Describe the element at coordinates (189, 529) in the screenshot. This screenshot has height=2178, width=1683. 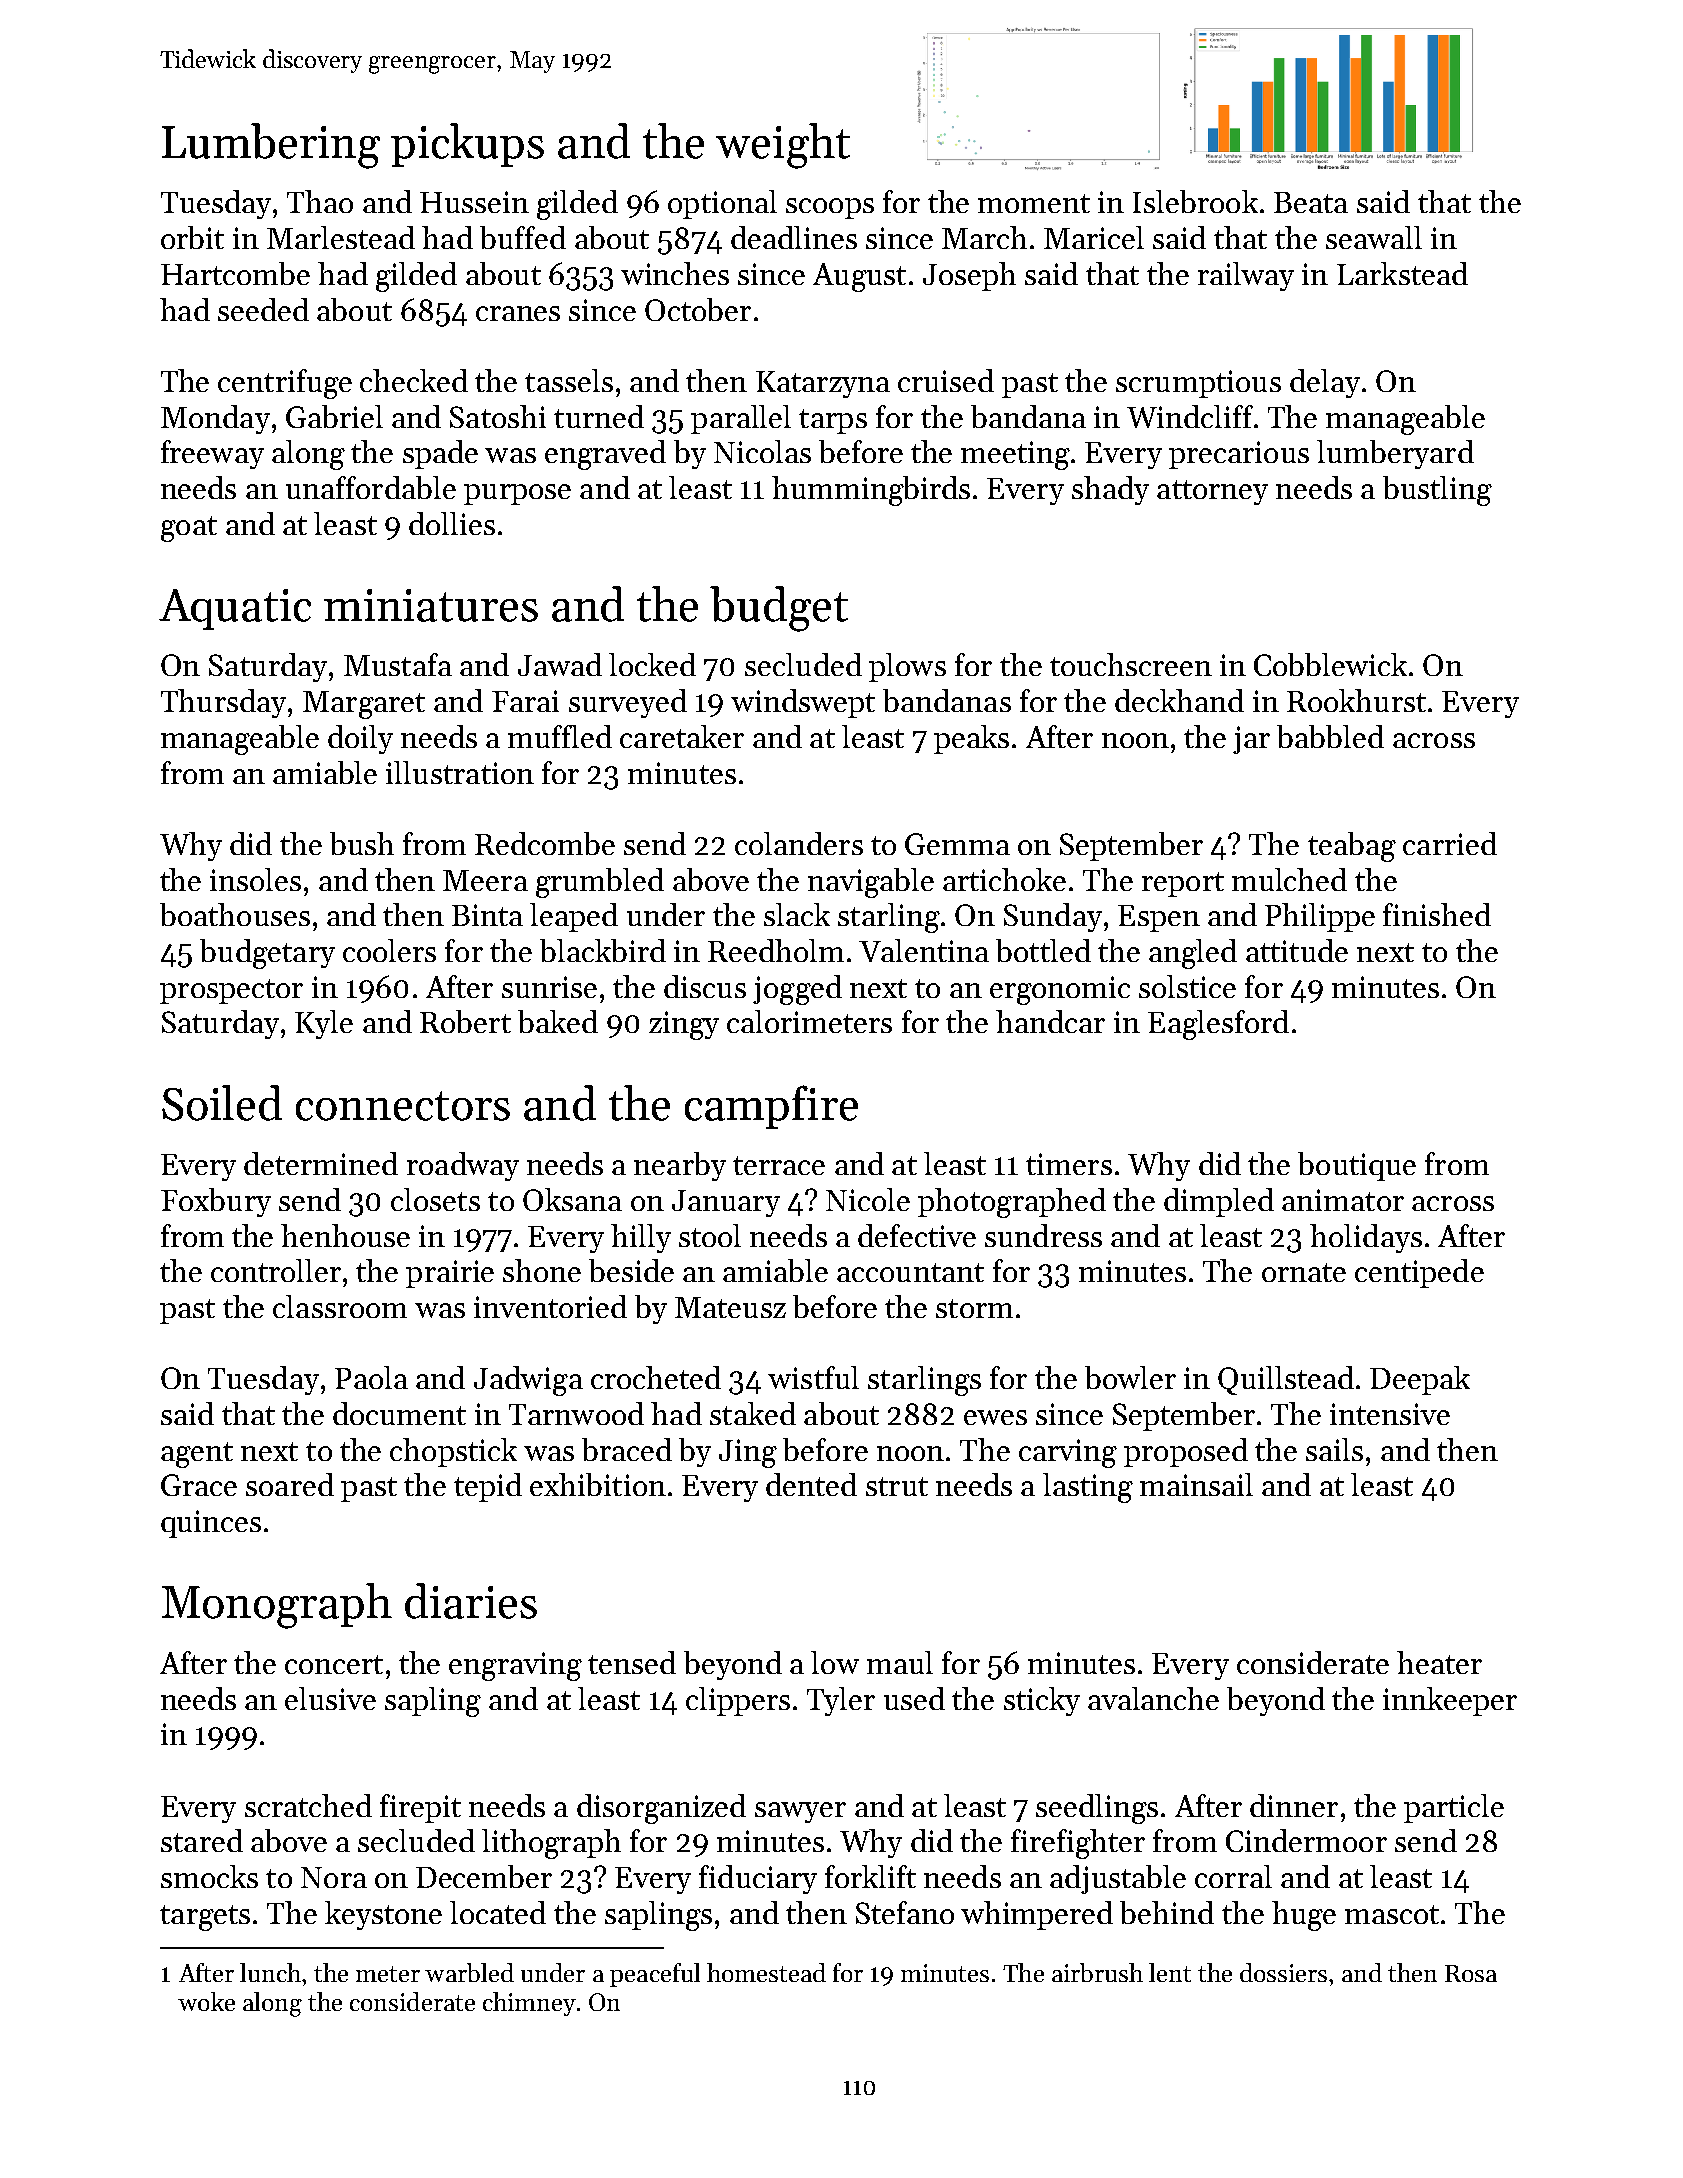
I see `goat` at that location.
